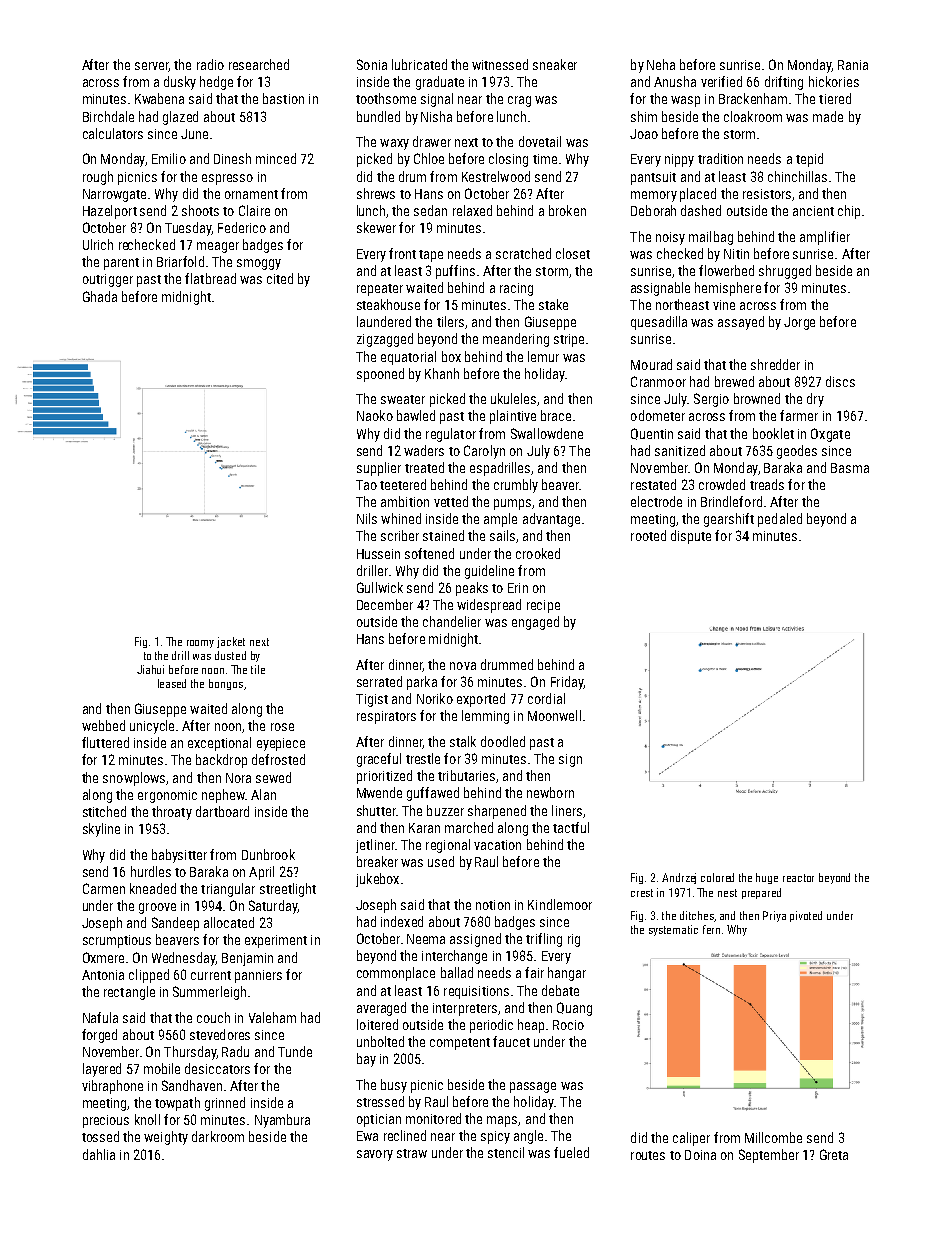 The width and height of the screenshot is (952, 1233). I want to click on witnessed, so click(500, 64).
